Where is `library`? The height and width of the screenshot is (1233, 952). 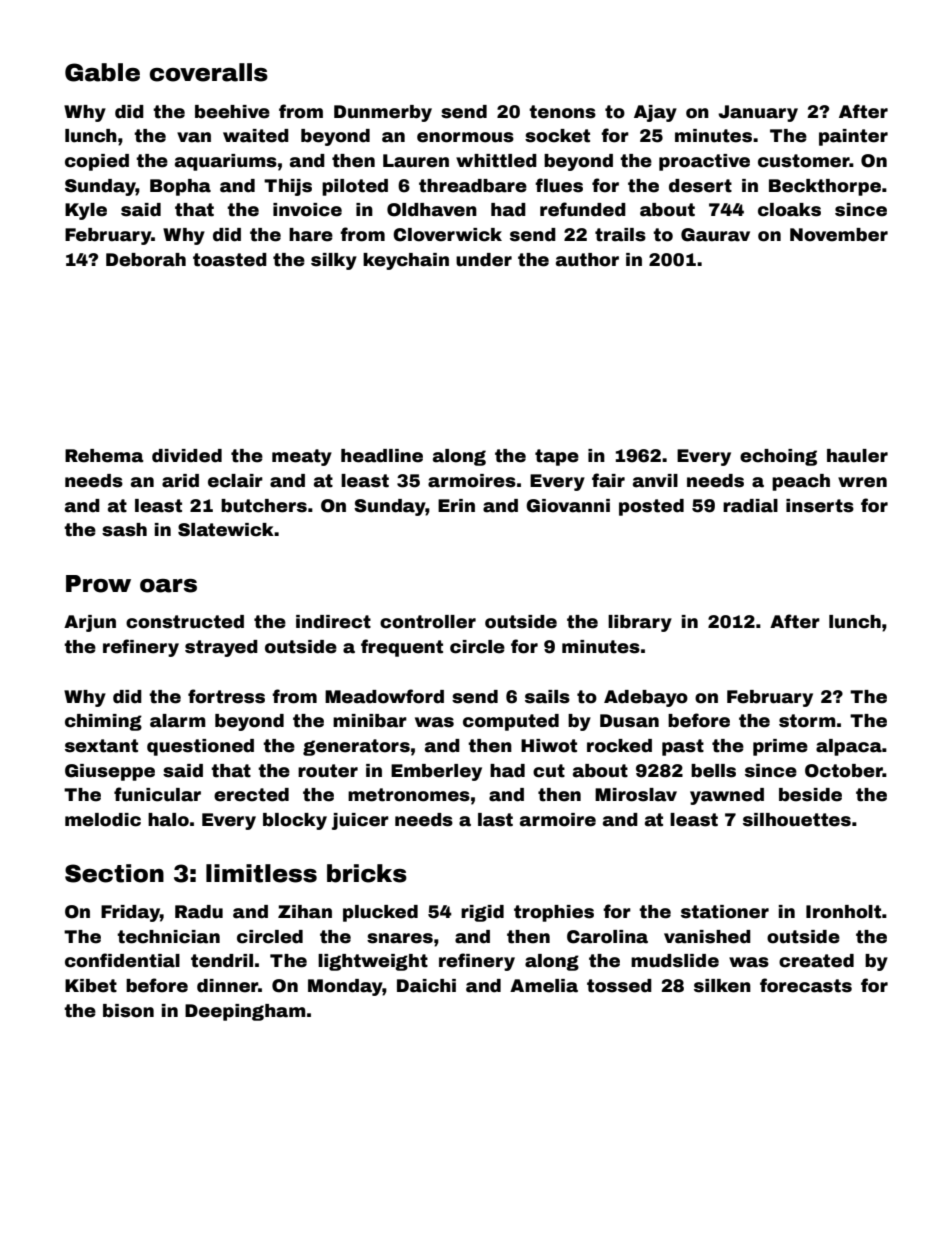 library is located at coordinates (640, 623).
